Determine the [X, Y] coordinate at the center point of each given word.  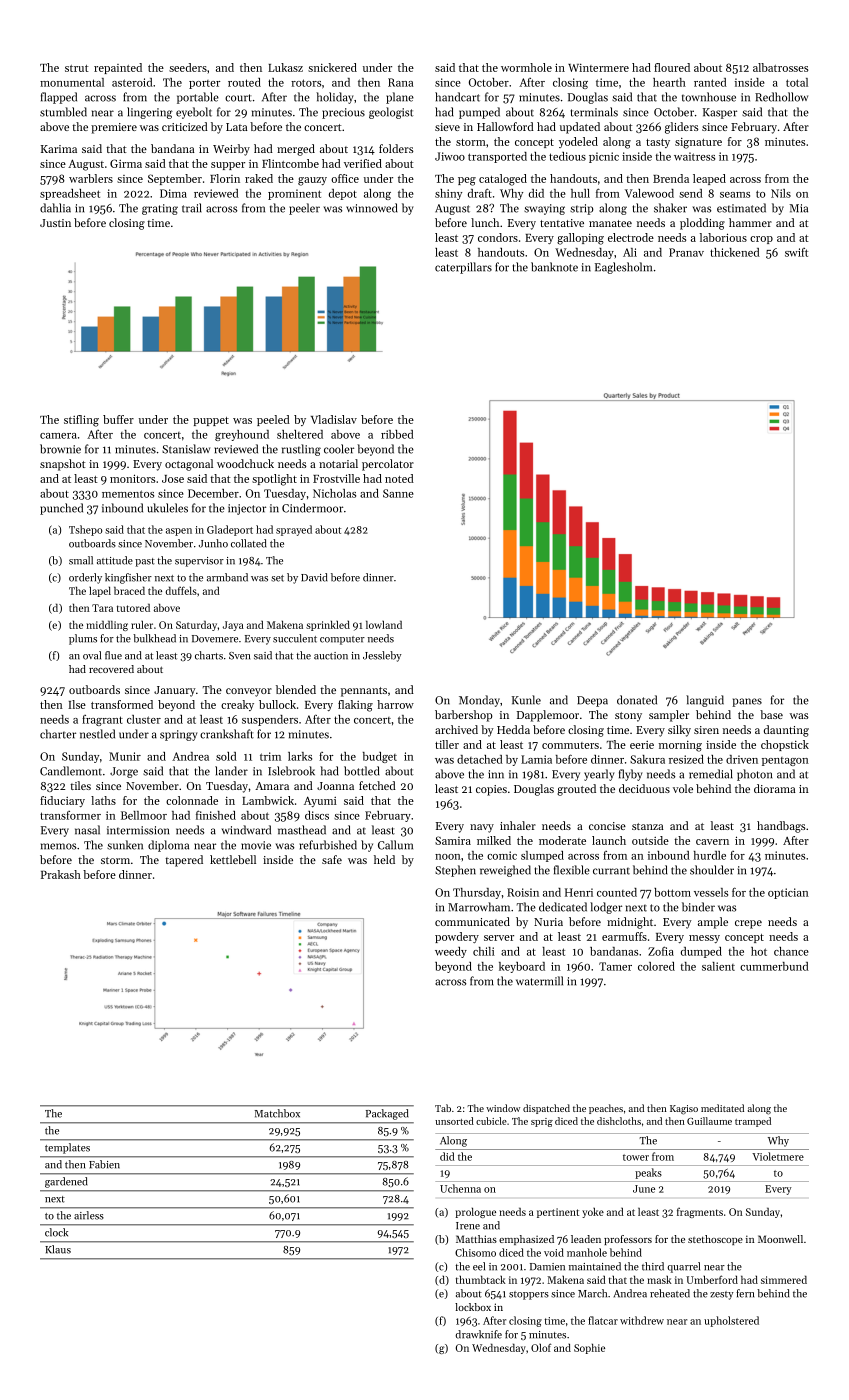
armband [227, 577]
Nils [781, 193]
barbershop [464, 716]
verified [363, 163]
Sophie [589, 1348]
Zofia [661, 951]
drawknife [478, 1334]
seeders [188, 67]
